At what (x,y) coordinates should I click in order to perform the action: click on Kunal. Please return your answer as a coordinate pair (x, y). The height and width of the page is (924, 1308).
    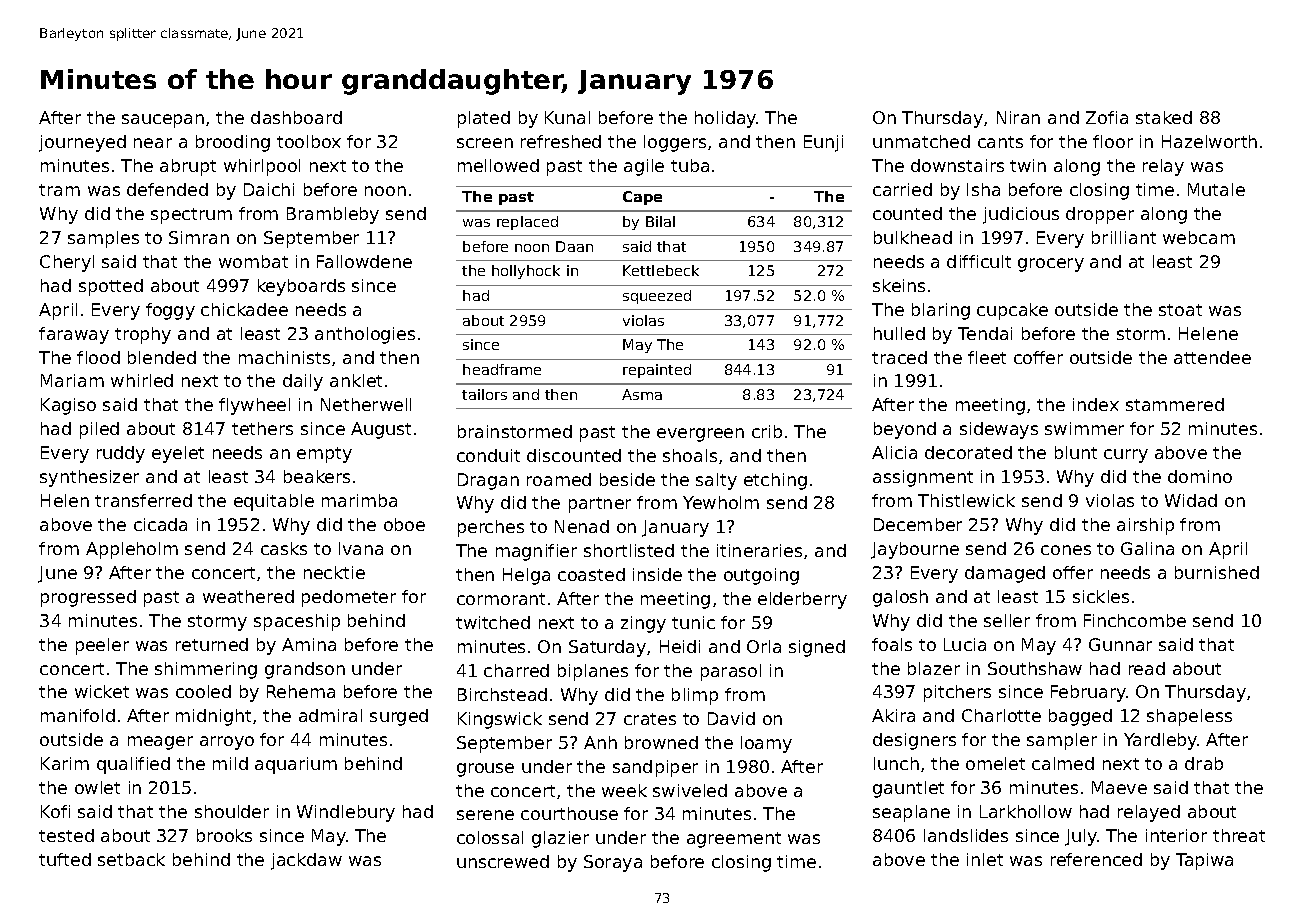
    Looking at the image, I should click on (567, 117).
